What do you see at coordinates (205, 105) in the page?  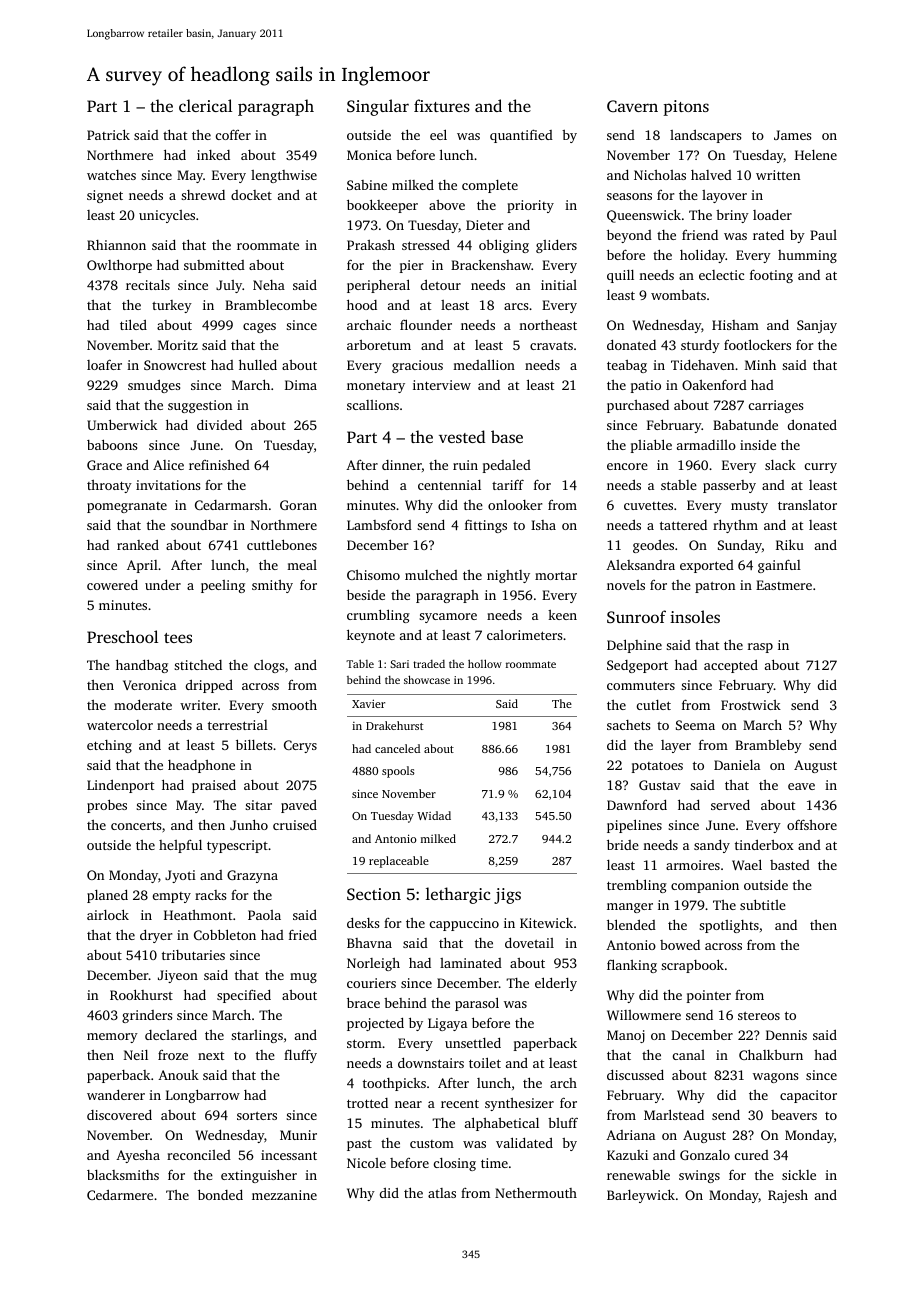 I see `clerical` at bounding box center [205, 105].
